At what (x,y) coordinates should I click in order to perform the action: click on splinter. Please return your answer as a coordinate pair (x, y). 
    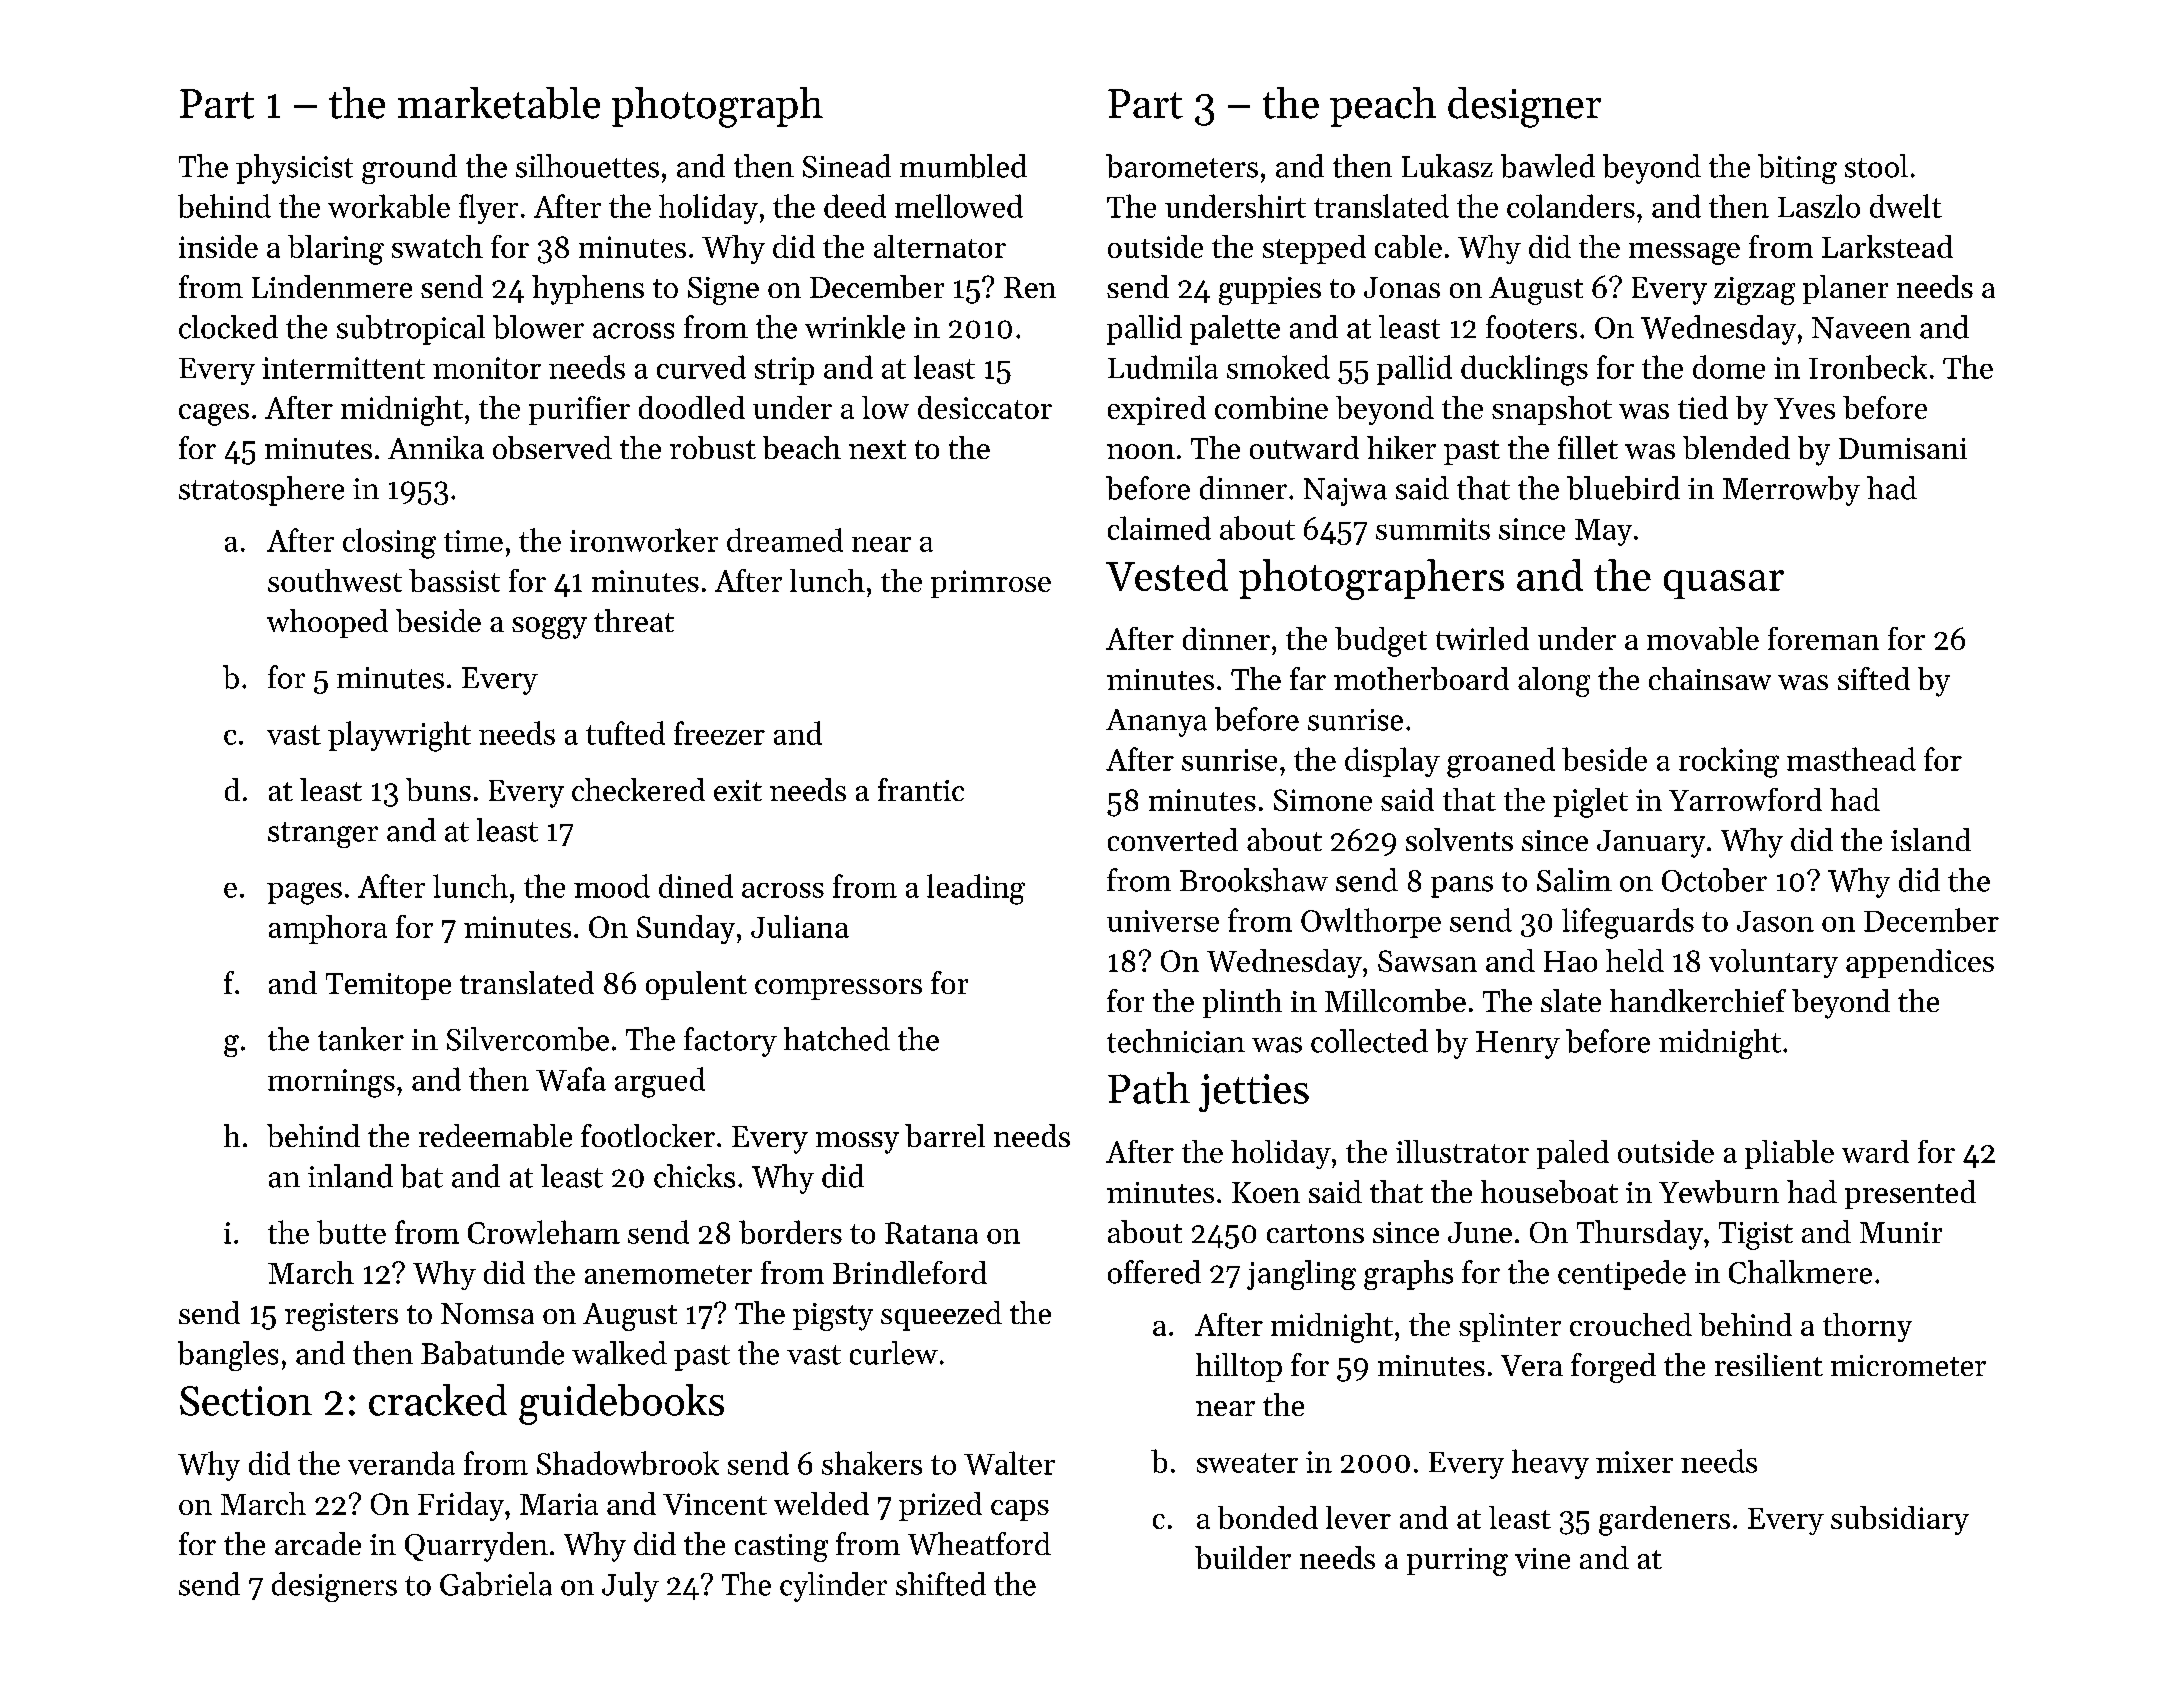
    Looking at the image, I should click on (1510, 1327).
